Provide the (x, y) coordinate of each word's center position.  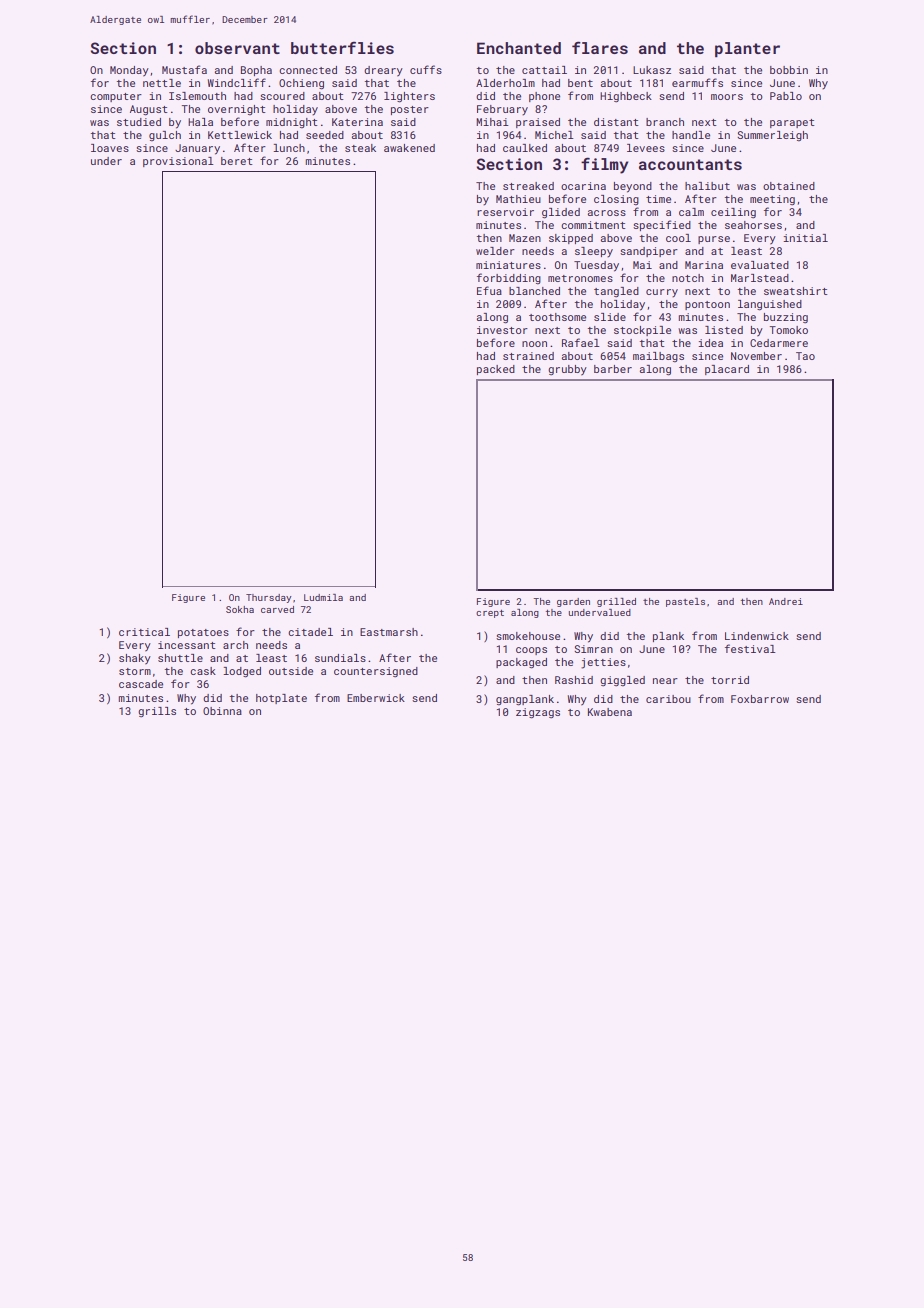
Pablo (786, 96)
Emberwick (376, 698)
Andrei (786, 601)
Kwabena (610, 712)
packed (496, 370)
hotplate (281, 699)
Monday (129, 71)
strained (528, 356)
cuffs (426, 69)
